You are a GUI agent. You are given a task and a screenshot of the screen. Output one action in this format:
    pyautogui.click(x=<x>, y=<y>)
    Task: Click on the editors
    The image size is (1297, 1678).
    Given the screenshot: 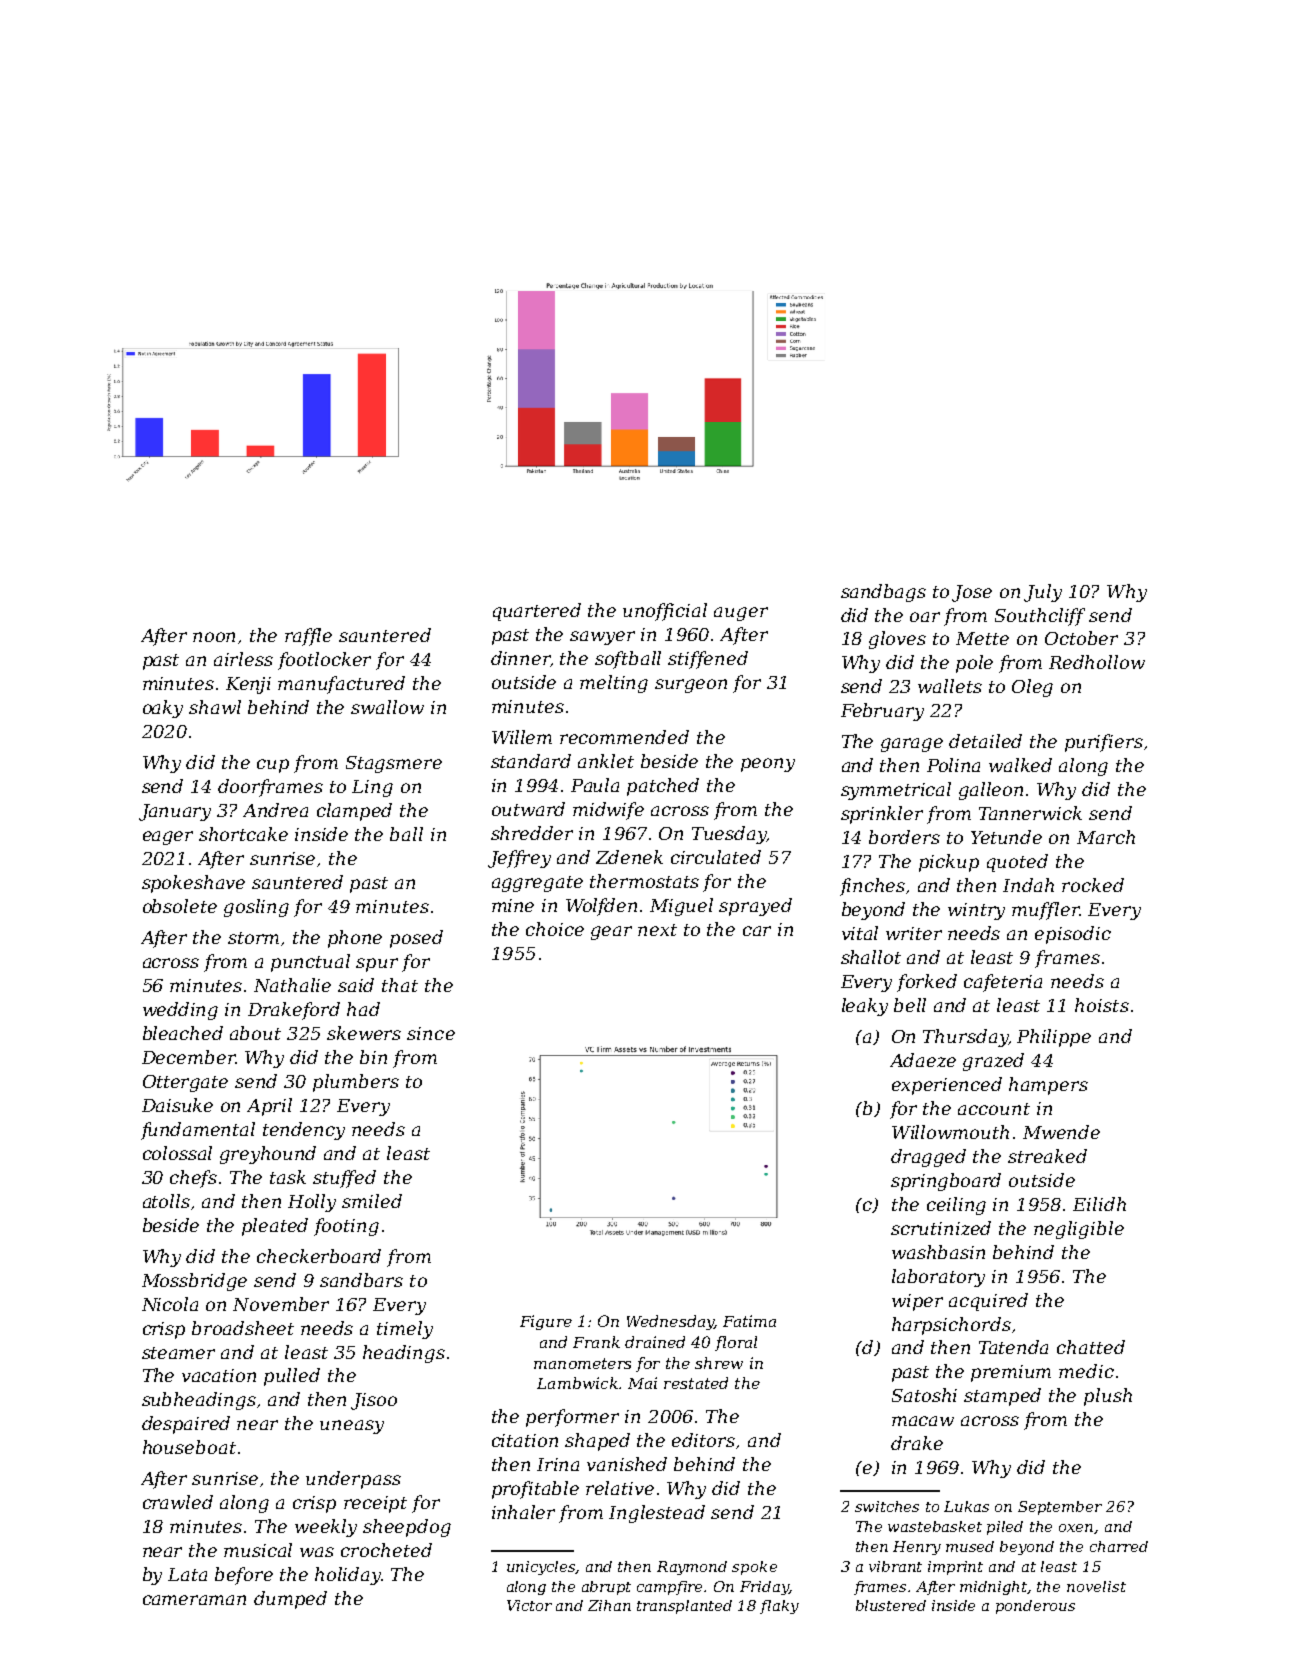 What is the action you would take?
    pyautogui.click(x=703, y=1440)
